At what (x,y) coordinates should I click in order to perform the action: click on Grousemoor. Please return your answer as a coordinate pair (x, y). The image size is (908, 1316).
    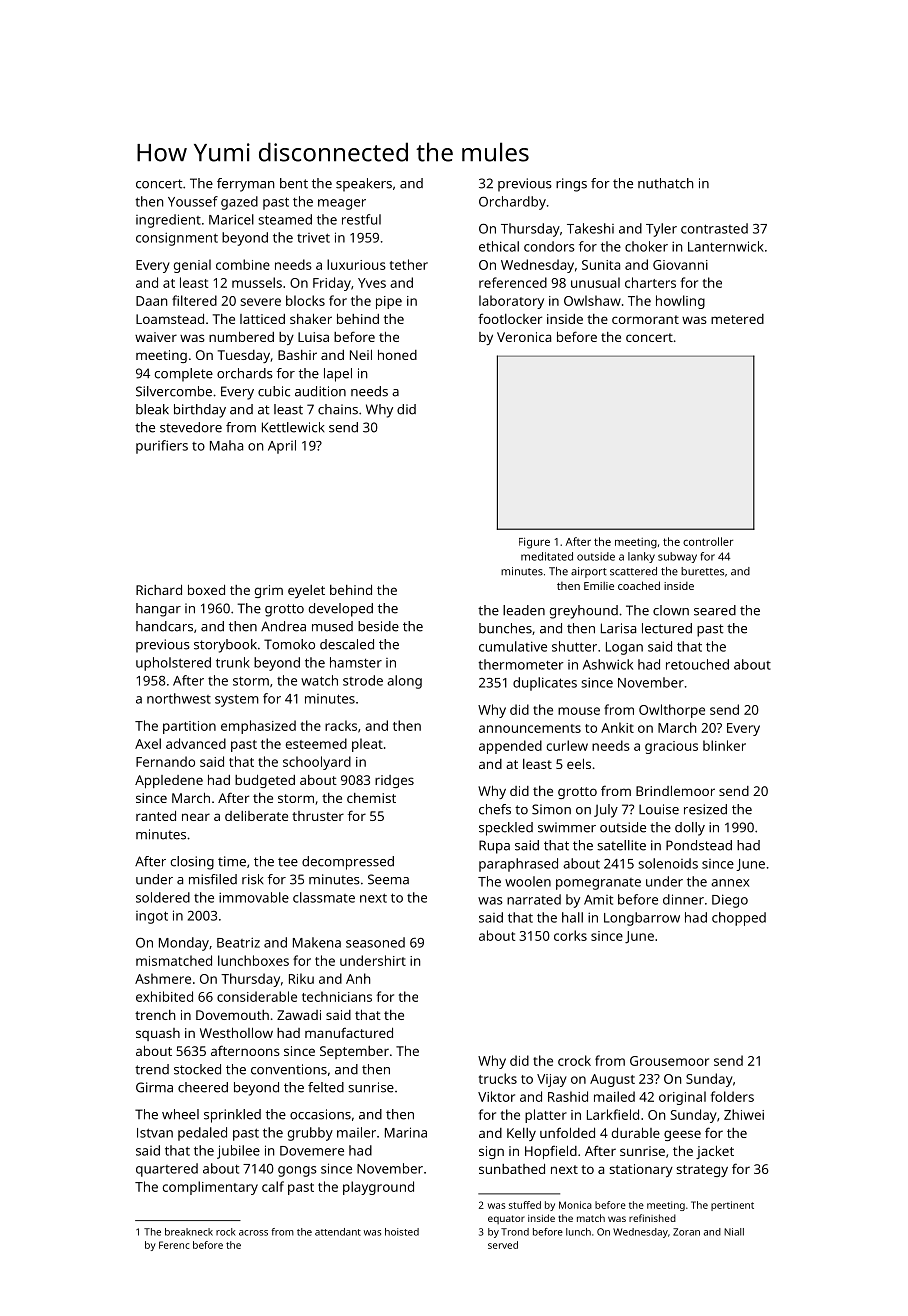
    Looking at the image, I should click on (669, 1061).
